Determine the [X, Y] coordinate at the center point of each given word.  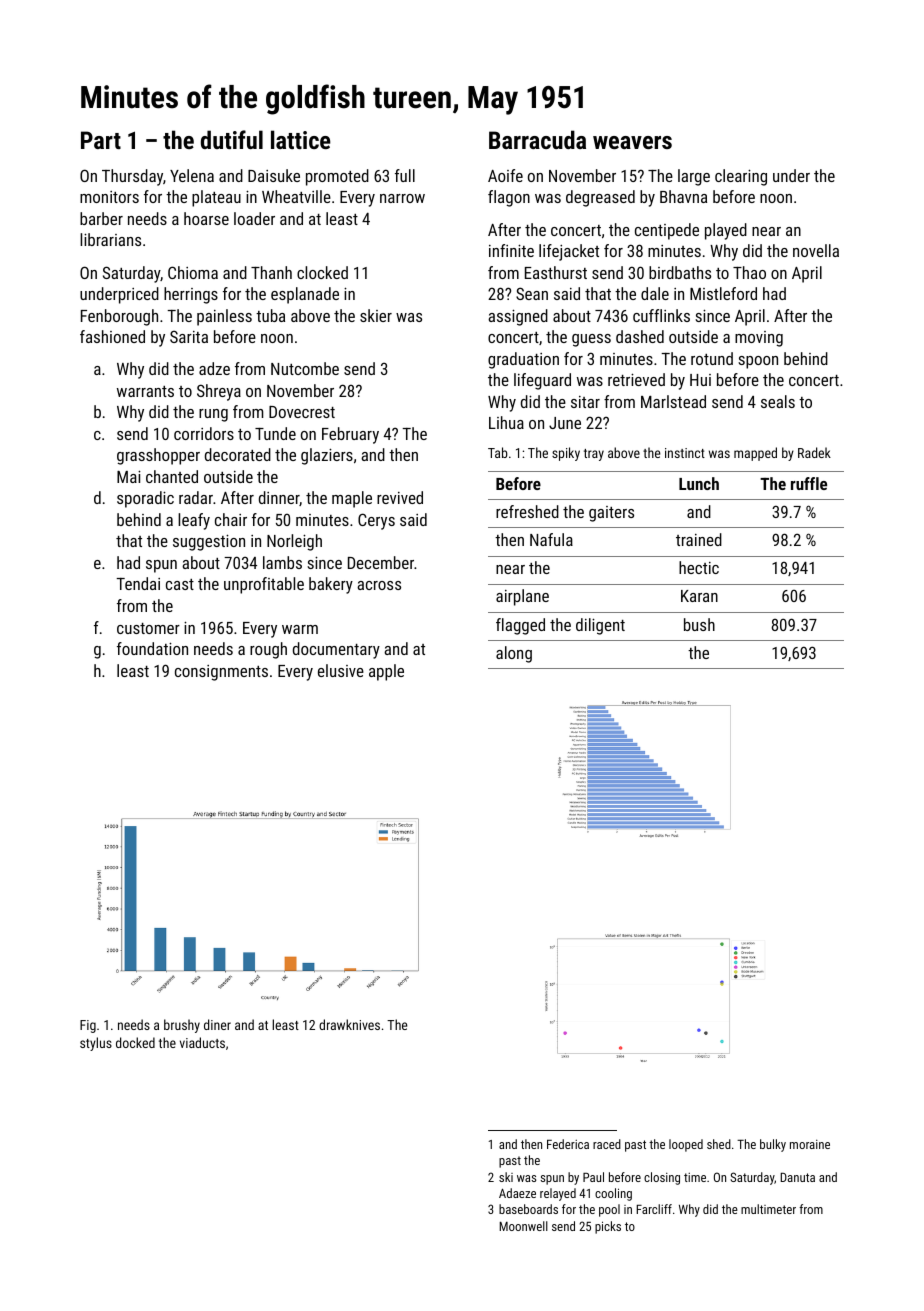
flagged [520, 626]
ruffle [809, 483]
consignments [221, 673]
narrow [402, 198]
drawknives [349, 1024]
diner [217, 1024]
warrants [145, 391]
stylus [96, 1044]
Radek [814, 452]
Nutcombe [305, 368]
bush [699, 624]
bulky [773, 1145]
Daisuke [274, 175]
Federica [568, 1144]
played [726, 231]
